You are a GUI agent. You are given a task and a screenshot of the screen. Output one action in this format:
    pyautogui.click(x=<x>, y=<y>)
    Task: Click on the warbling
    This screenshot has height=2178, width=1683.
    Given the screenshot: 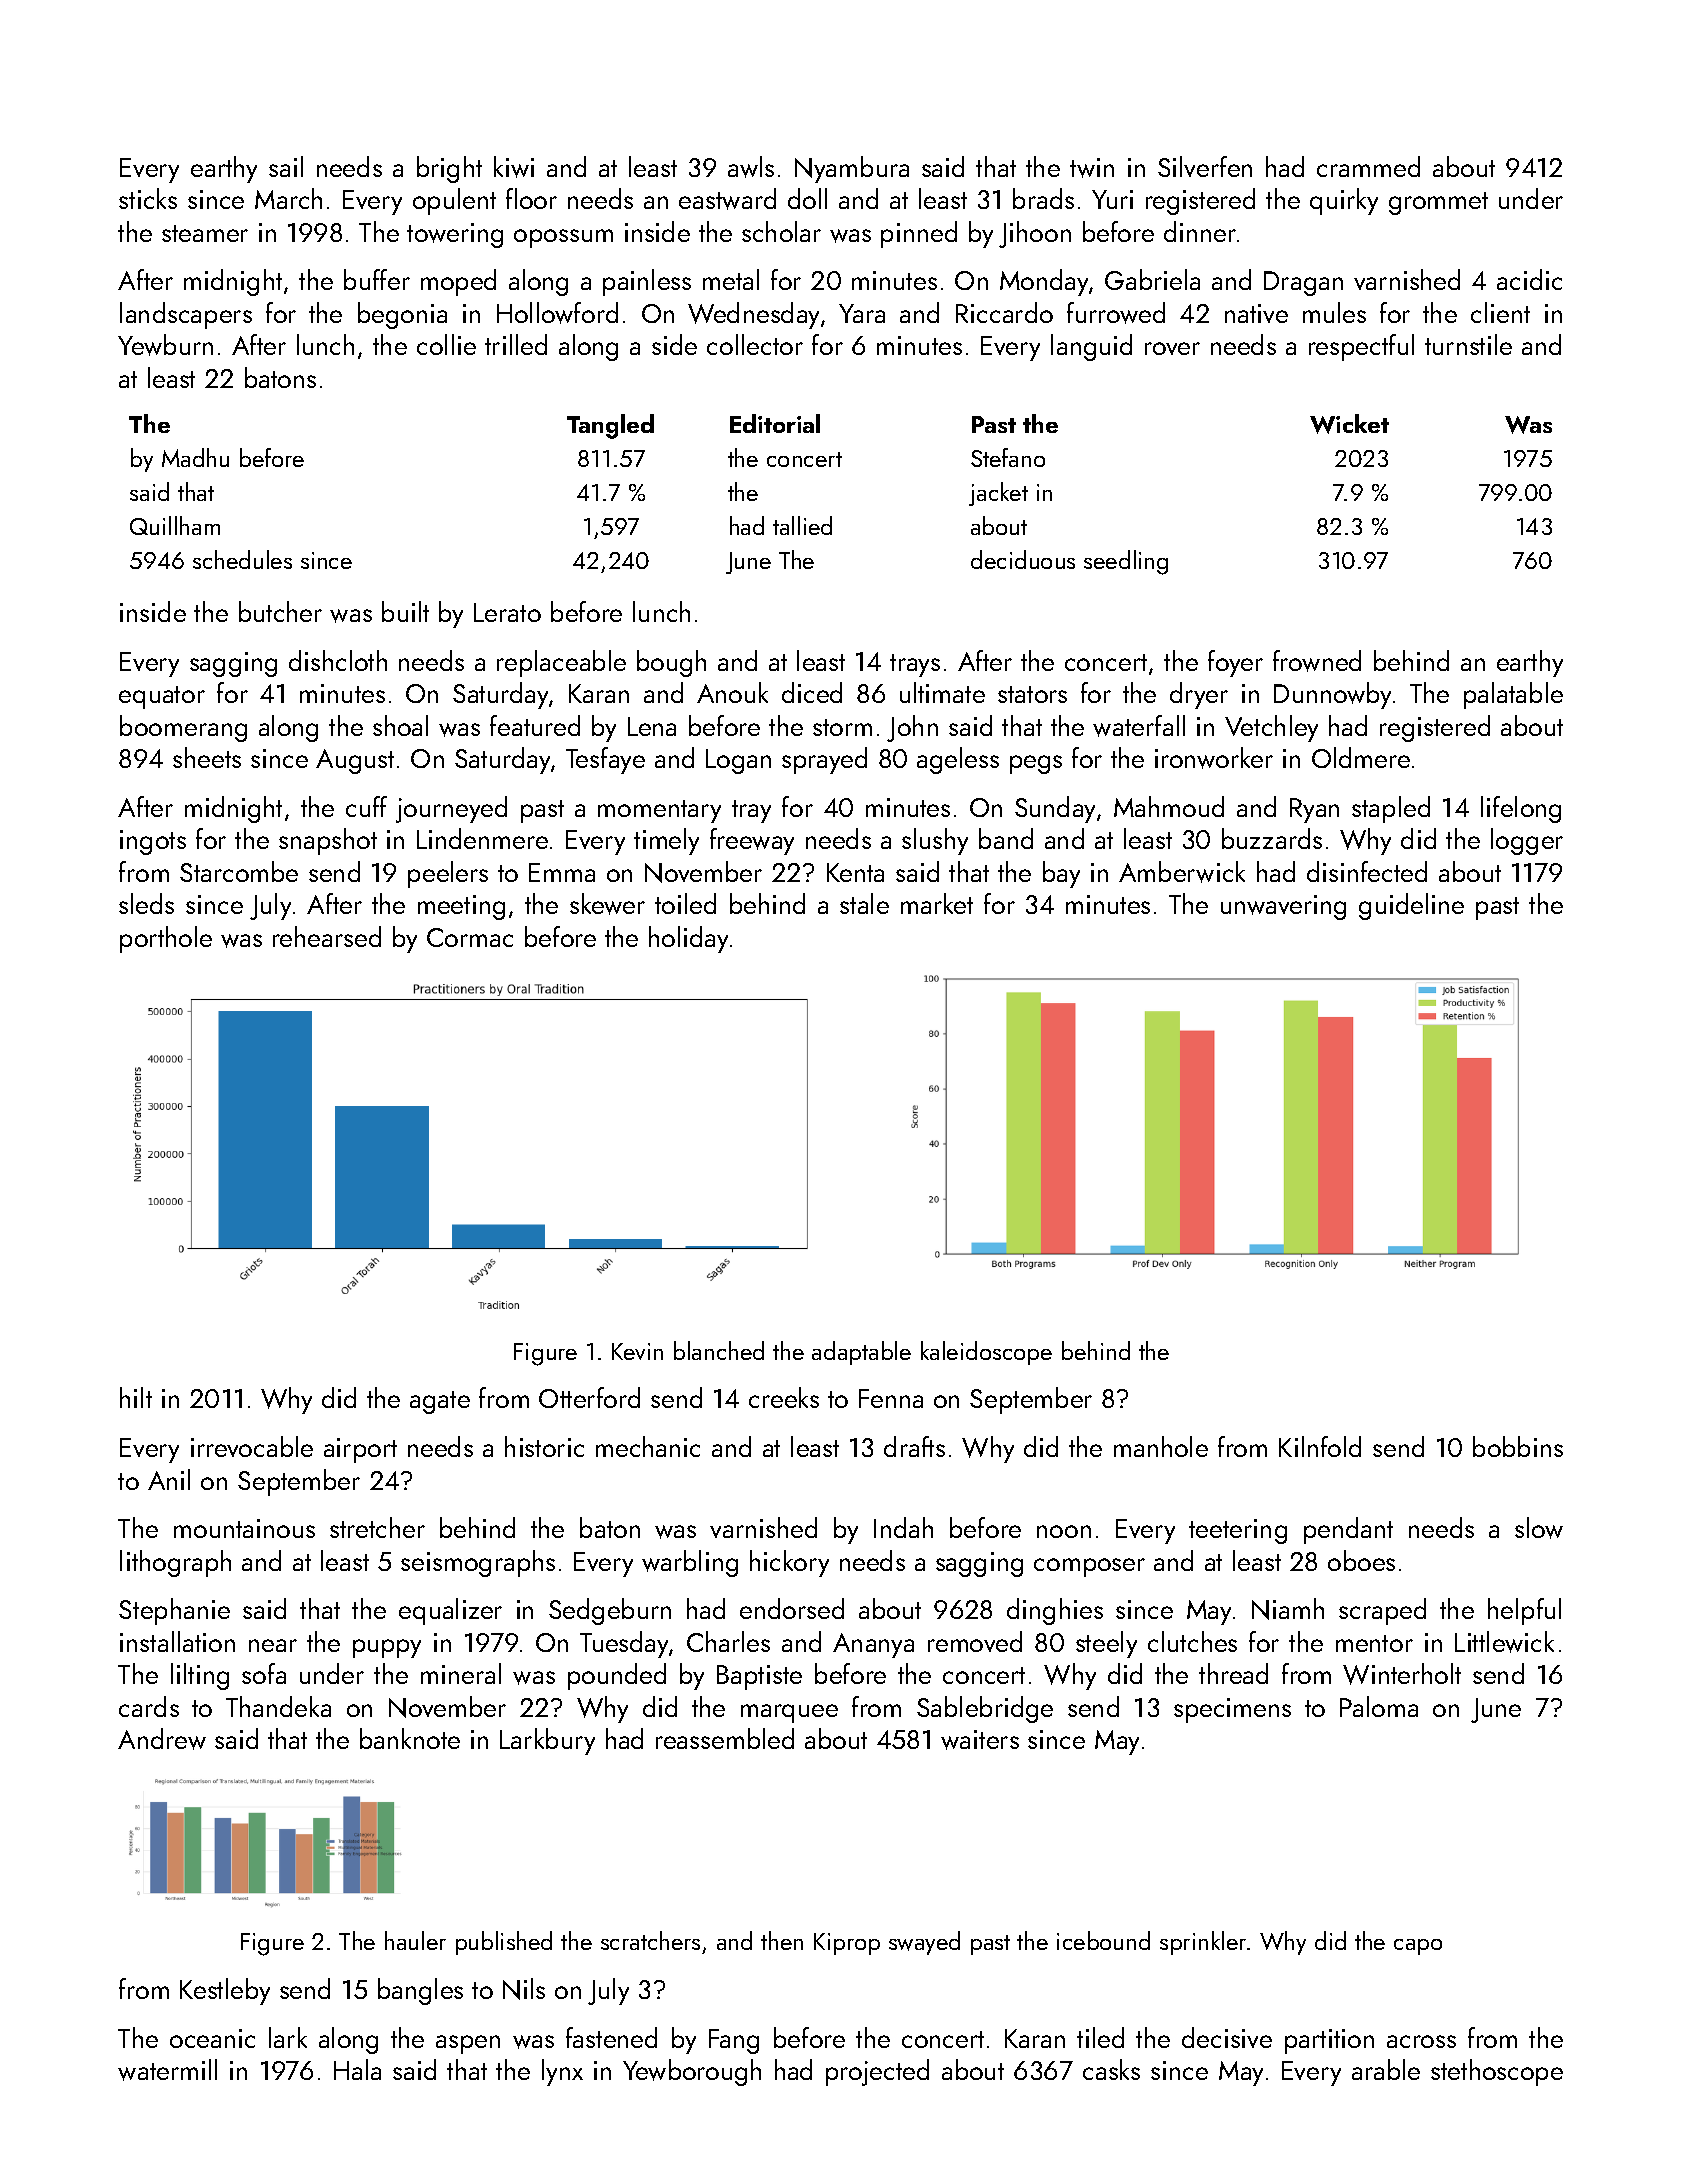 What is the action you would take?
    pyautogui.click(x=690, y=1563)
